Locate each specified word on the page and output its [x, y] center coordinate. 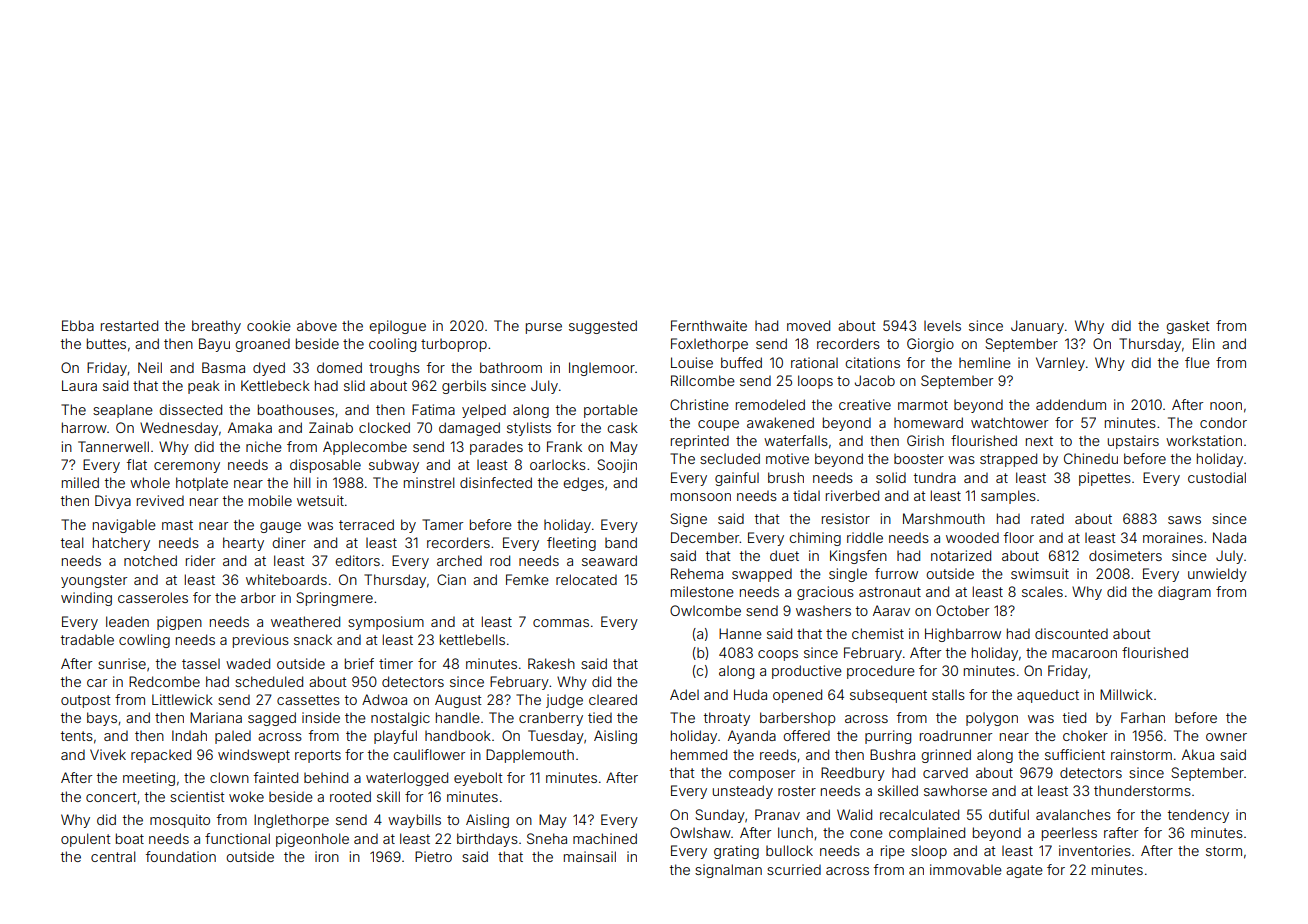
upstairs [1133, 442]
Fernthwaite [709, 325]
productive [807, 672]
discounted [1071, 633]
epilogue [397, 327]
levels [942, 325]
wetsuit [320, 500]
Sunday [720, 816]
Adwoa [384, 699]
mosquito [180, 821]
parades [496, 448]
